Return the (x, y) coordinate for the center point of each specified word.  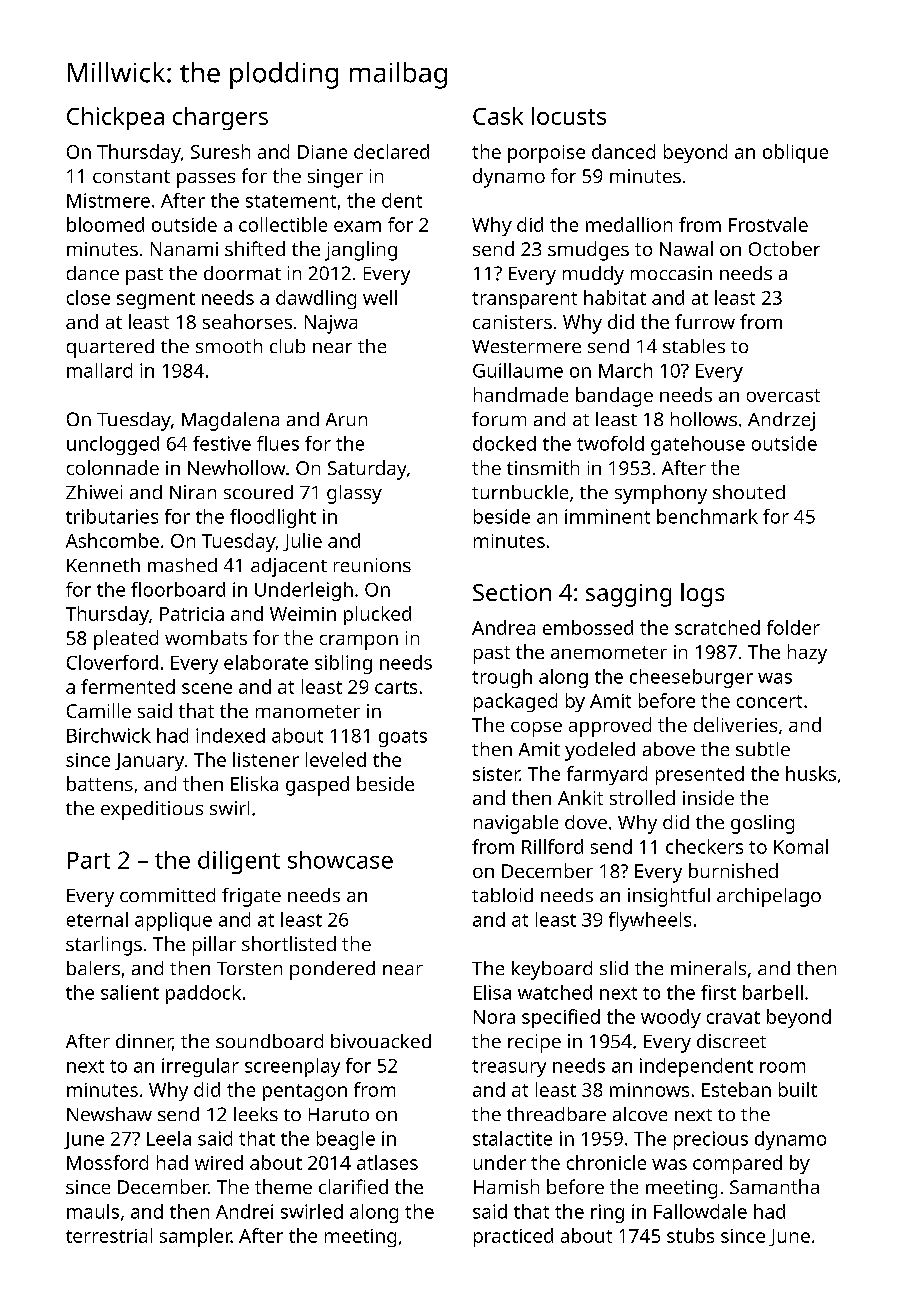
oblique (795, 153)
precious (711, 1140)
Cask (498, 116)
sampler (195, 1237)
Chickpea (115, 118)
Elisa (492, 992)
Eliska (254, 783)
